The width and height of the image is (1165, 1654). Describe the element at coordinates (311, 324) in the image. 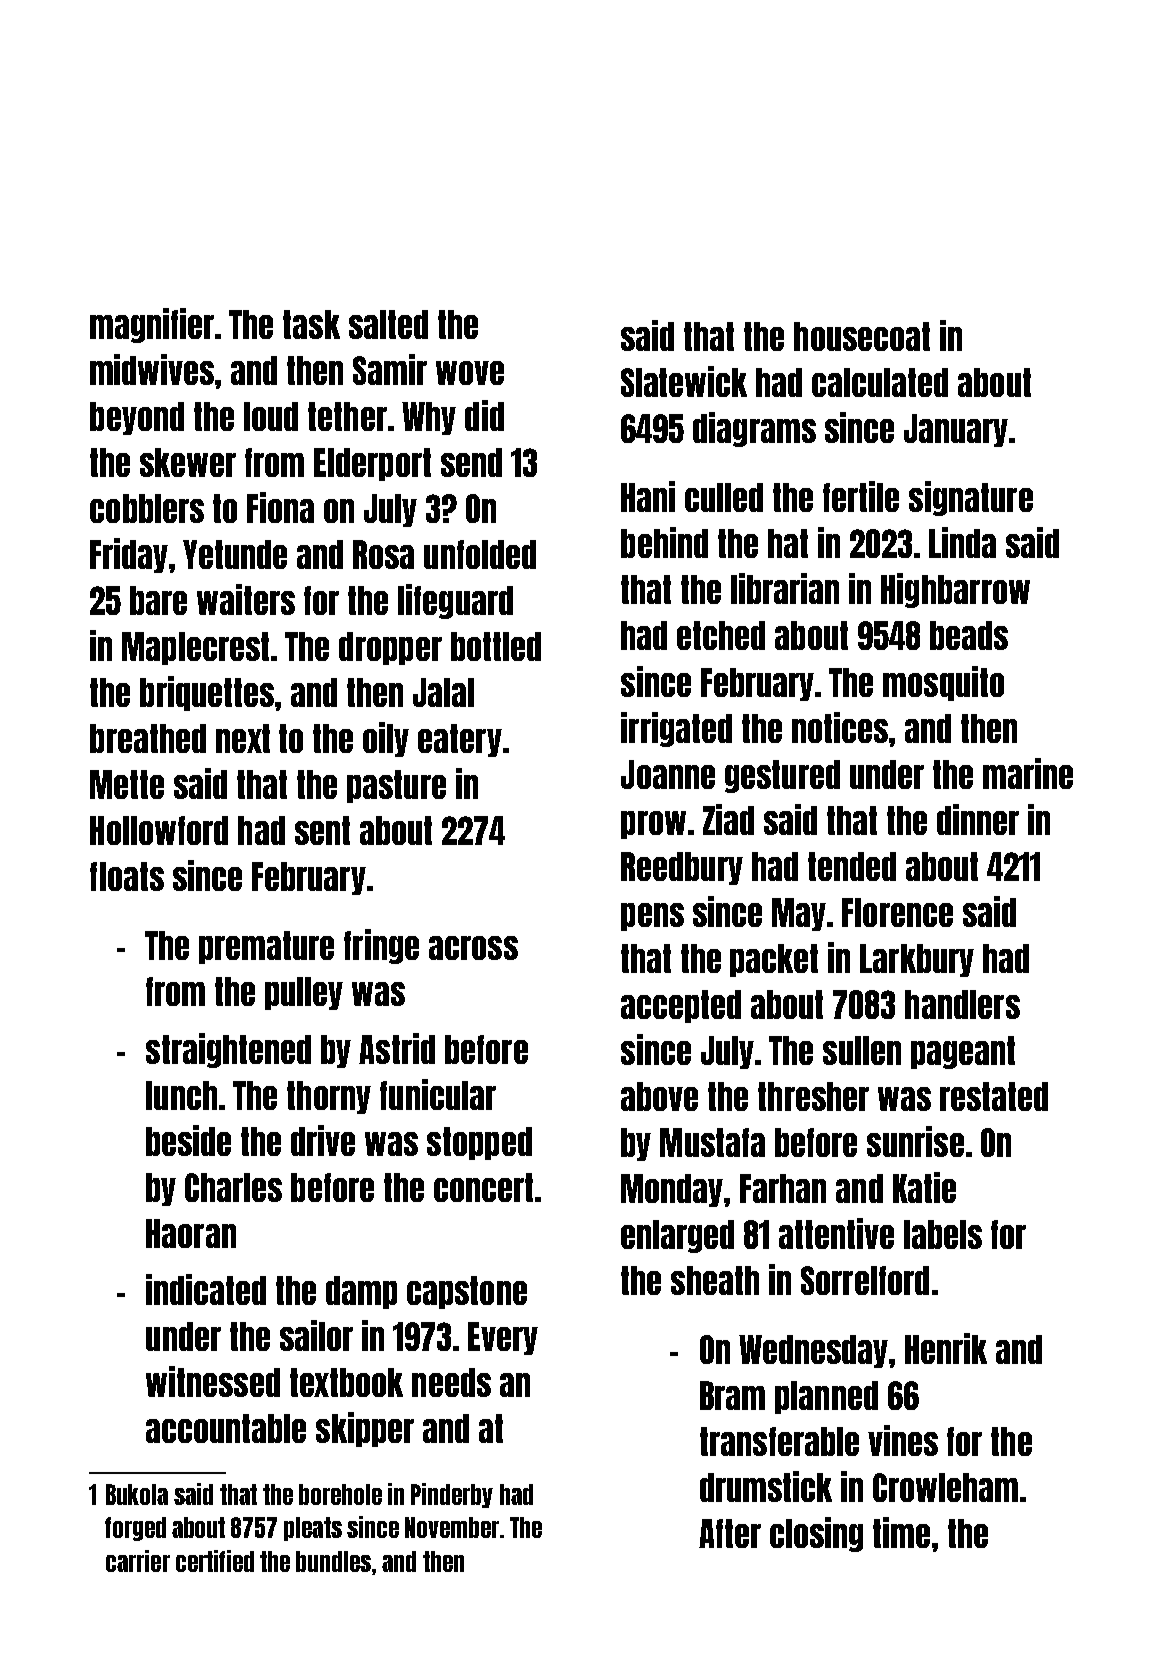

I see `task` at that location.
